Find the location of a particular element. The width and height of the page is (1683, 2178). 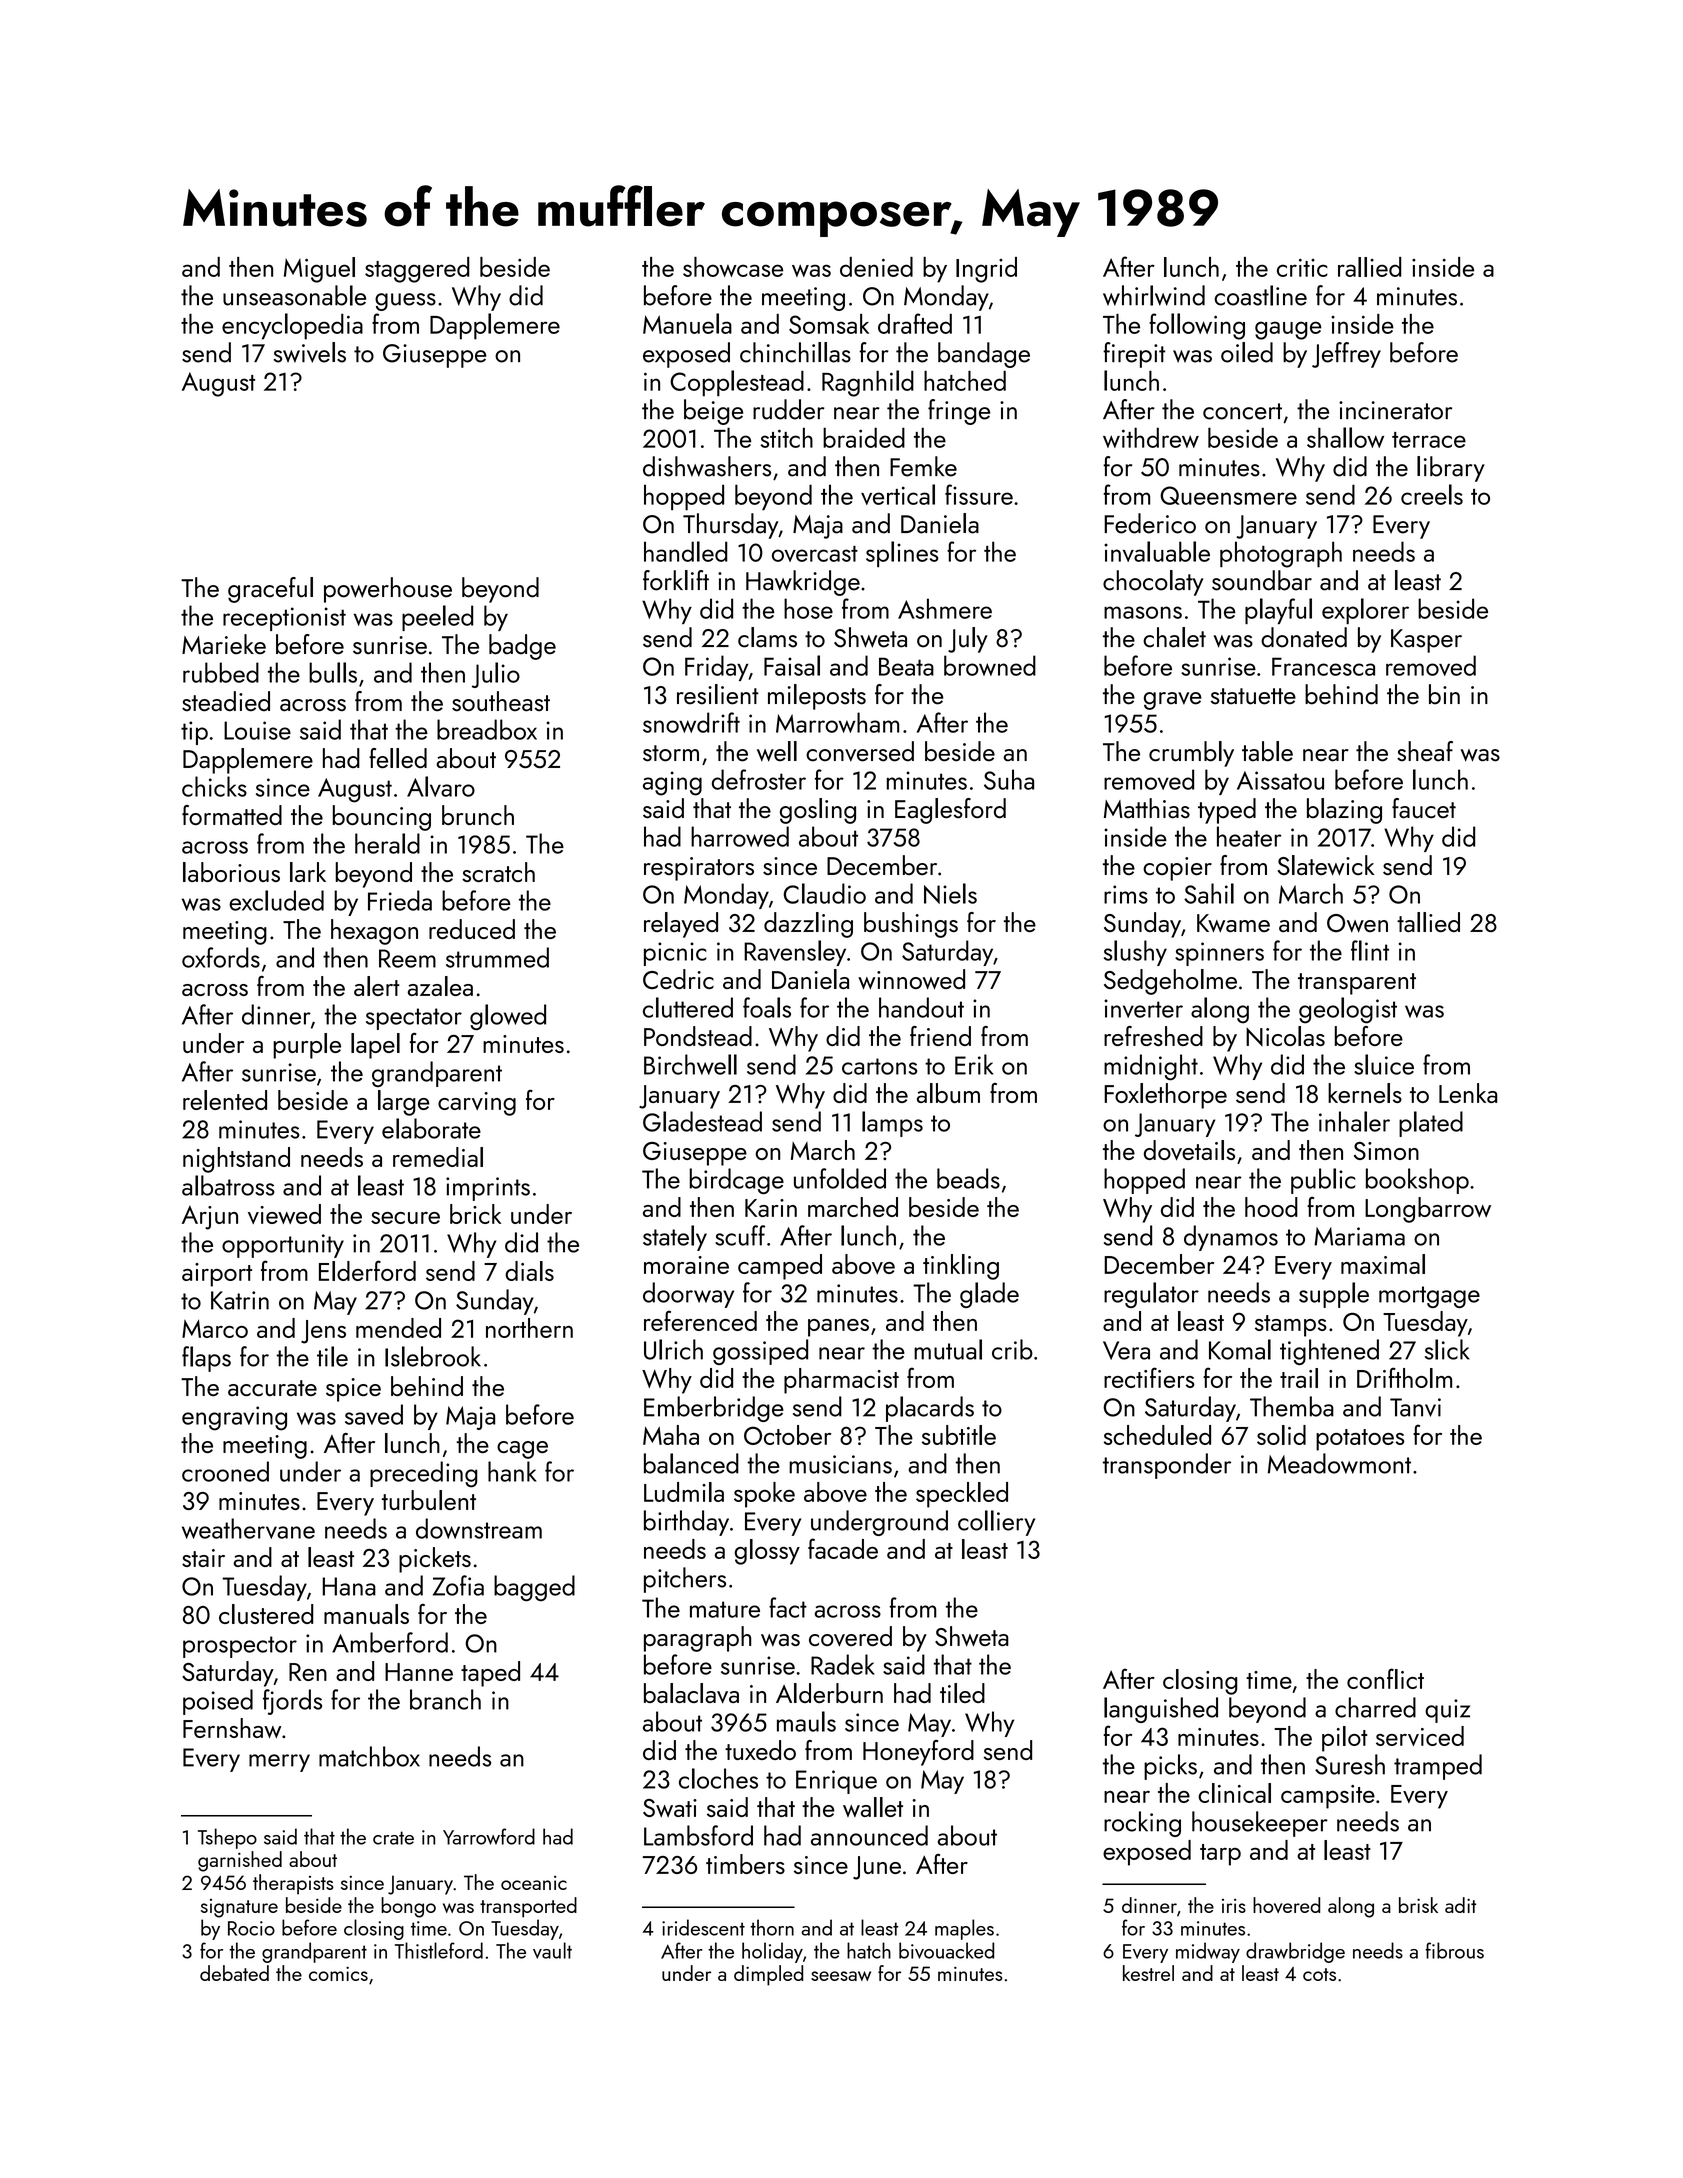

staggered is located at coordinates (417, 270).
